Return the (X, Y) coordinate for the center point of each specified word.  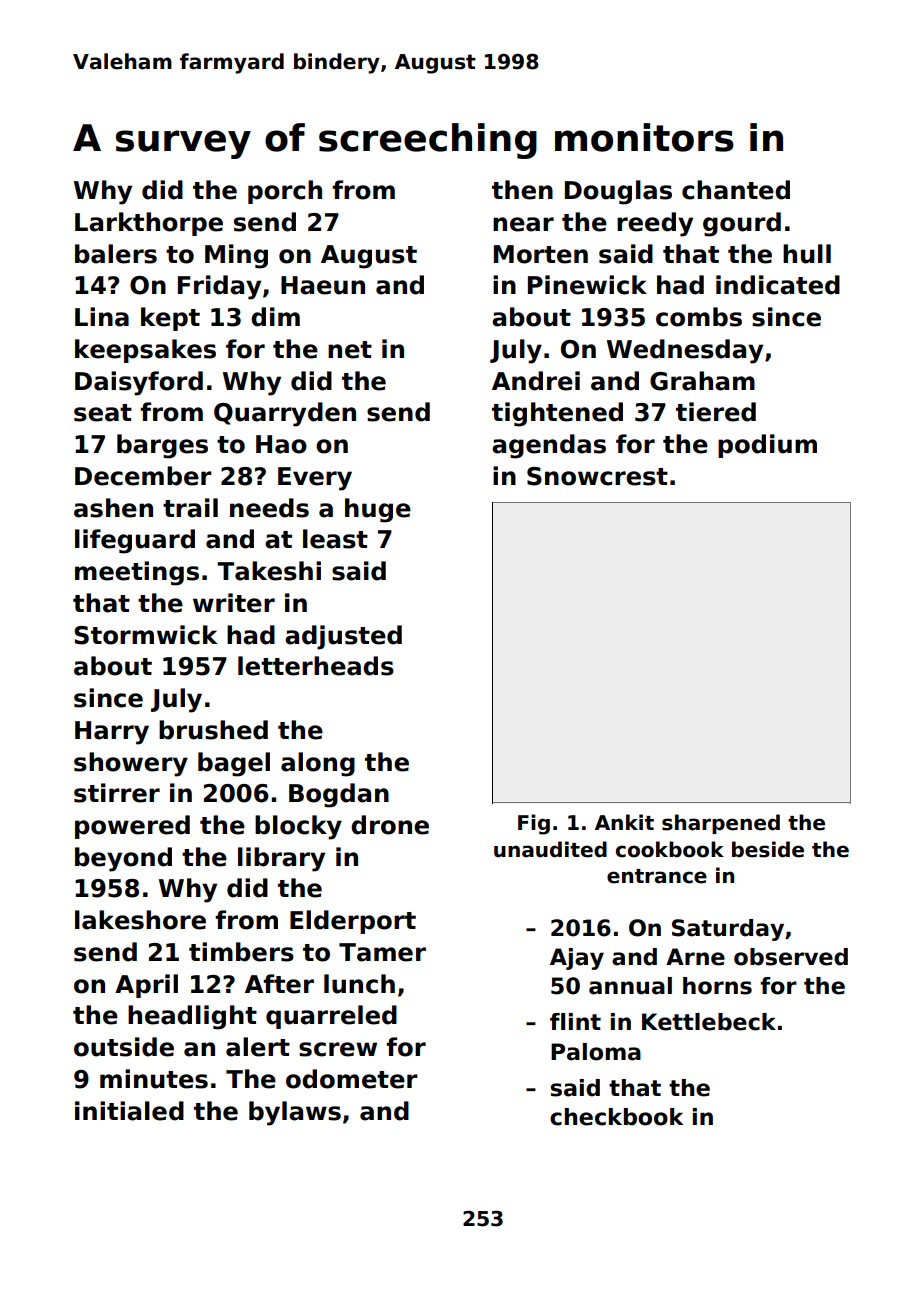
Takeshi (269, 571)
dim (275, 317)
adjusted (343, 637)
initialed (129, 1111)
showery (131, 764)
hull (807, 254)
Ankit (624, 822)
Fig (534, 824)
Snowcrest (597, 476)
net (350, 350)
